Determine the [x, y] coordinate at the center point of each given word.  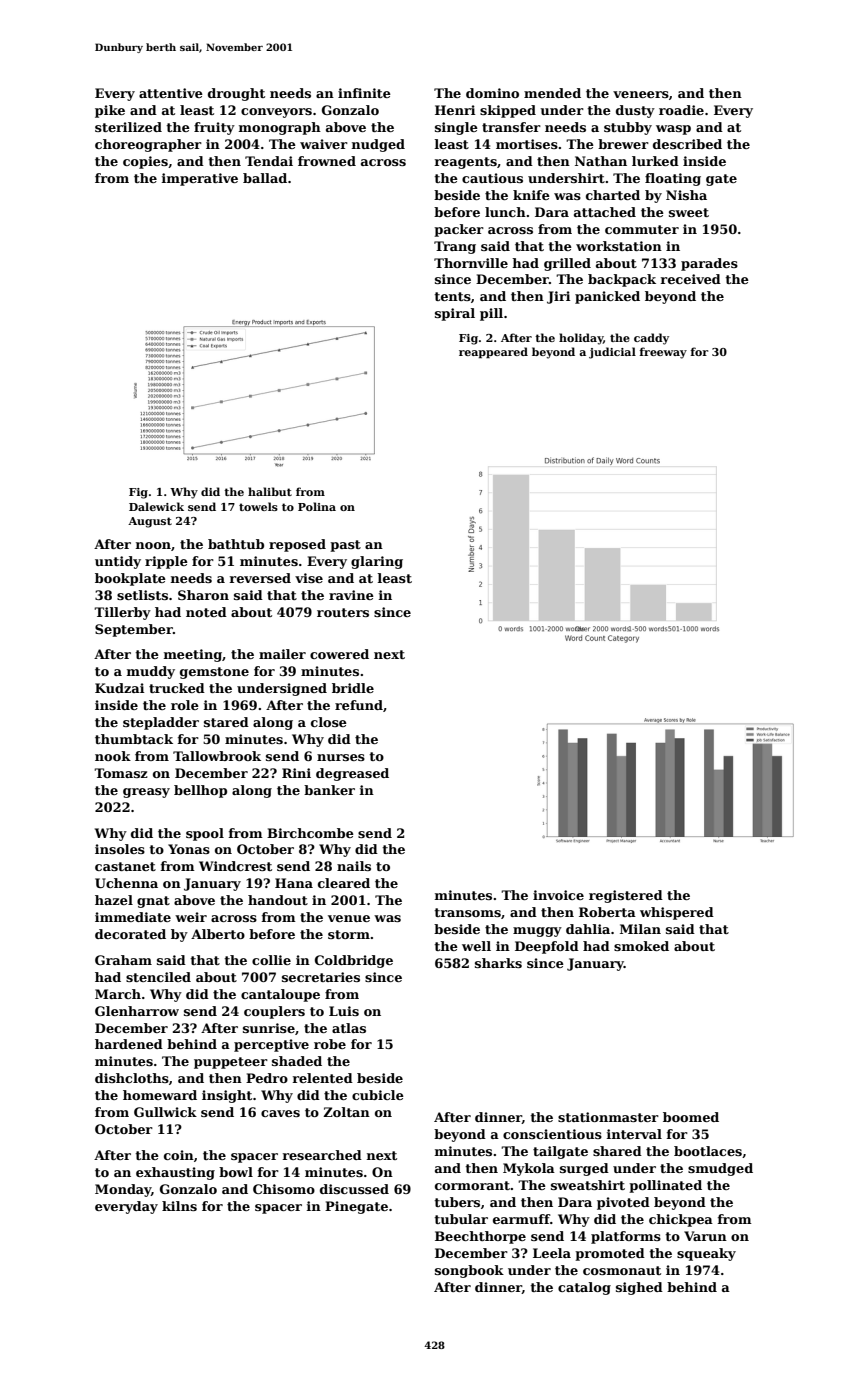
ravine [351, 595]
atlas [349, 1028]
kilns [179, 1206]
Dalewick [156, 506]
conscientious [552, 1134]
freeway [663, 353]
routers [343, 612]
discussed [354, 1189]
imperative [200, 179]
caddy [651, 339]
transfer [511, 127]
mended [552, 93]
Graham [123, 960]
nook [113, 756]
